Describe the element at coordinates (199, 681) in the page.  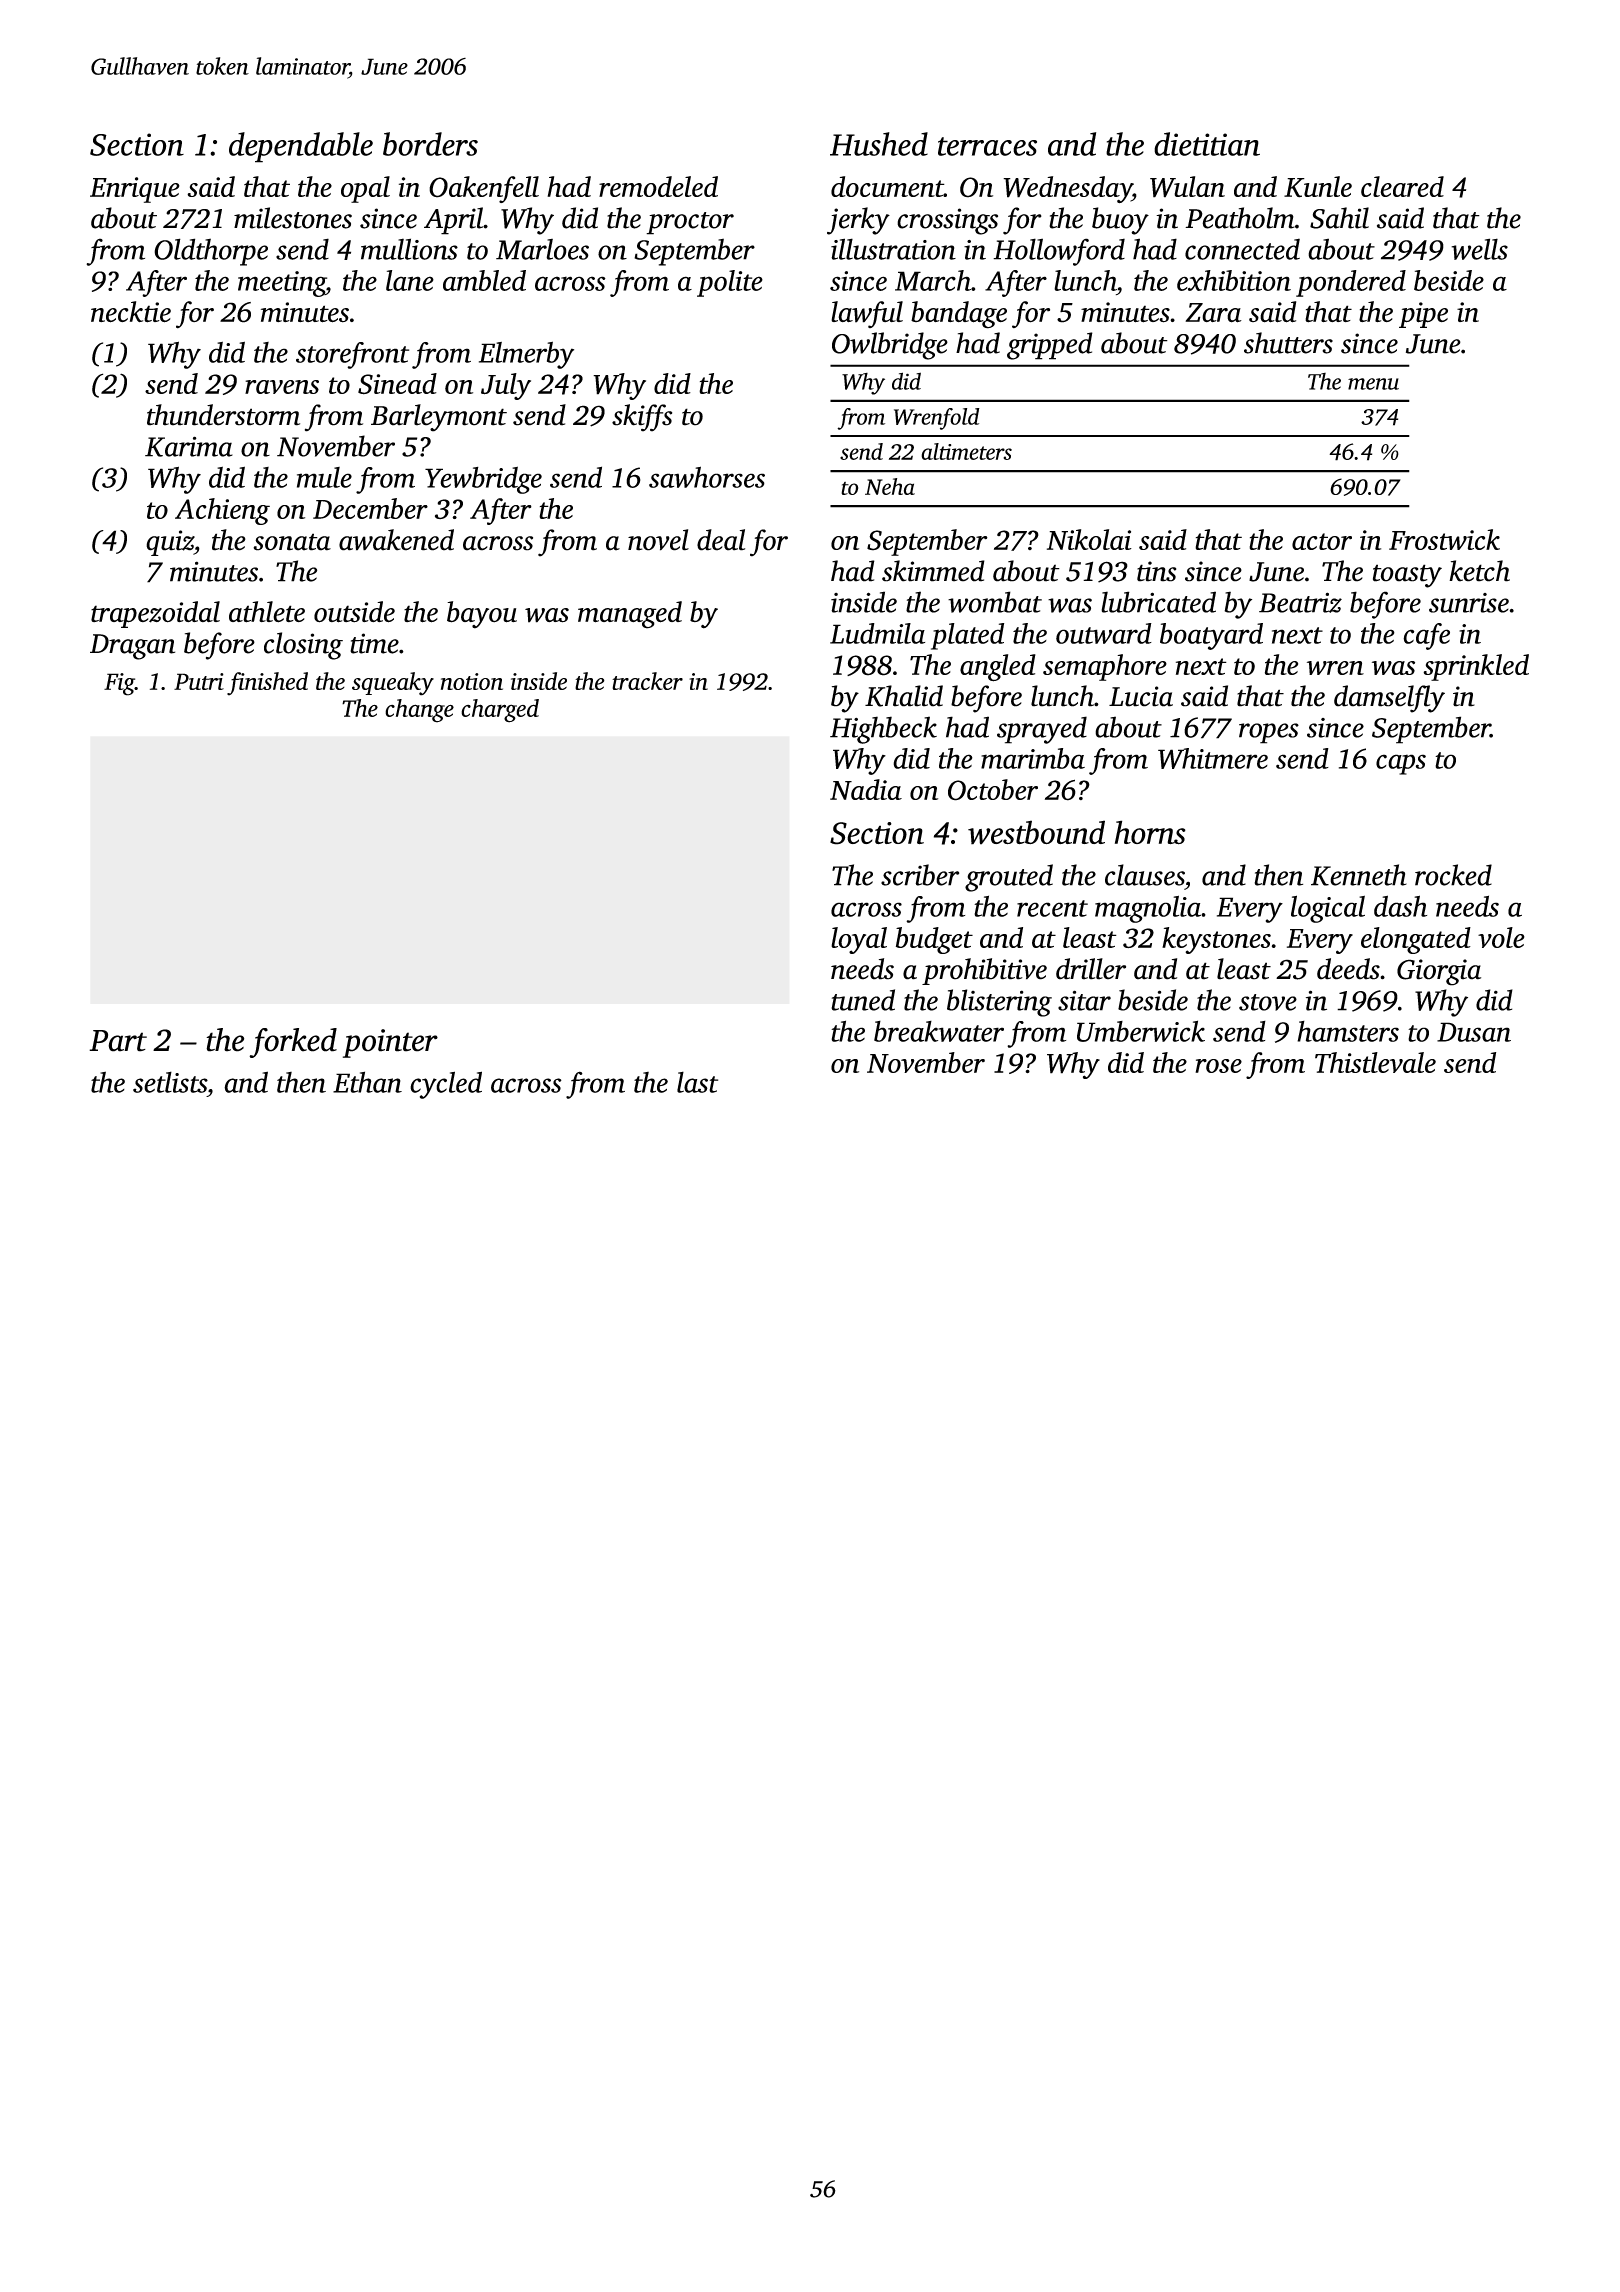
I see `Putri` at that location.
